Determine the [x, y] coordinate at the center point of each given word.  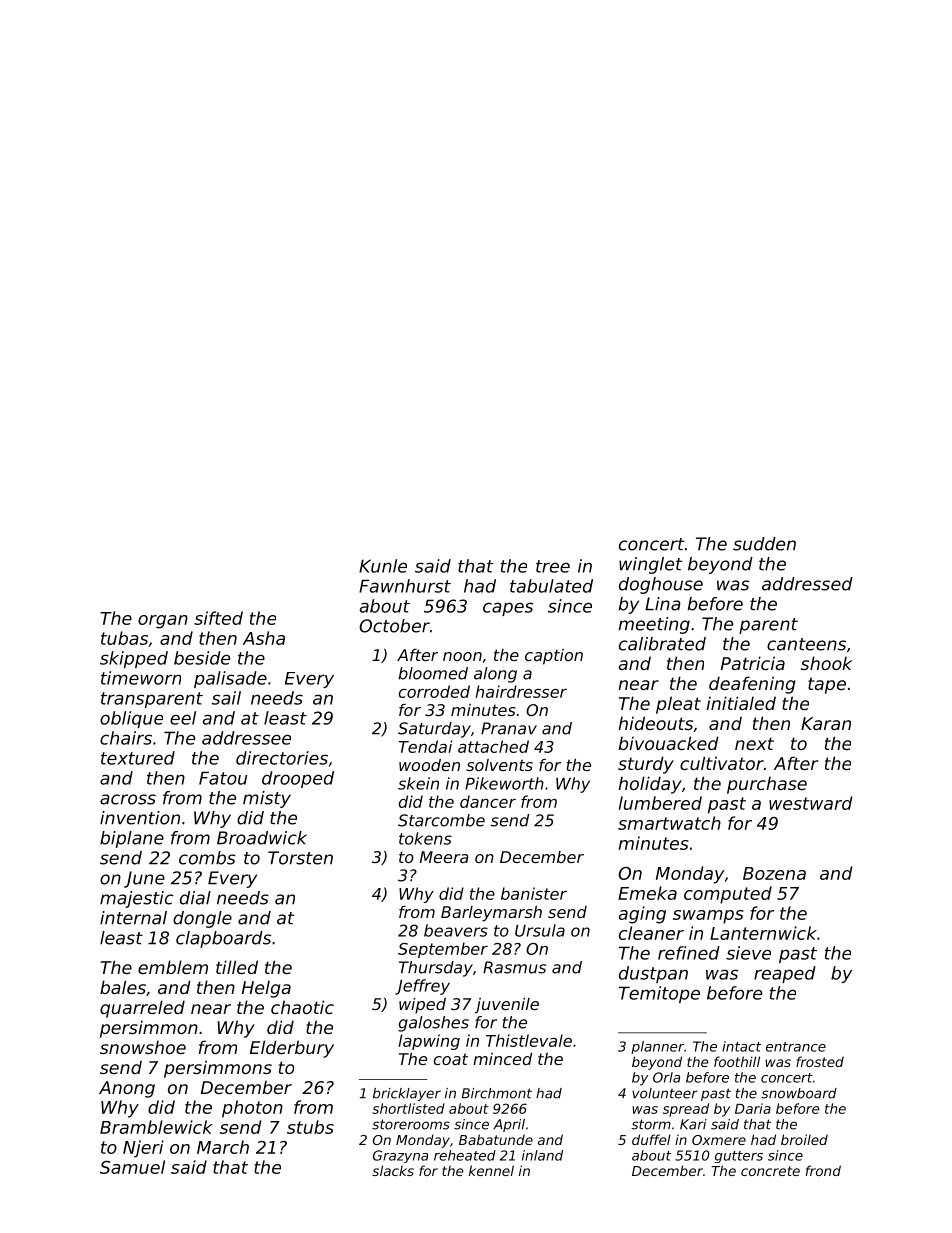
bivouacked [668, 743]
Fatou [223, 778]
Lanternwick [763, 933]
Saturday [434, 730]
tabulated [551, 586]
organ [163, 622]
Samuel [132, 1167]
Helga [266, 989]
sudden [764, 544]
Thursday [436, 969]
